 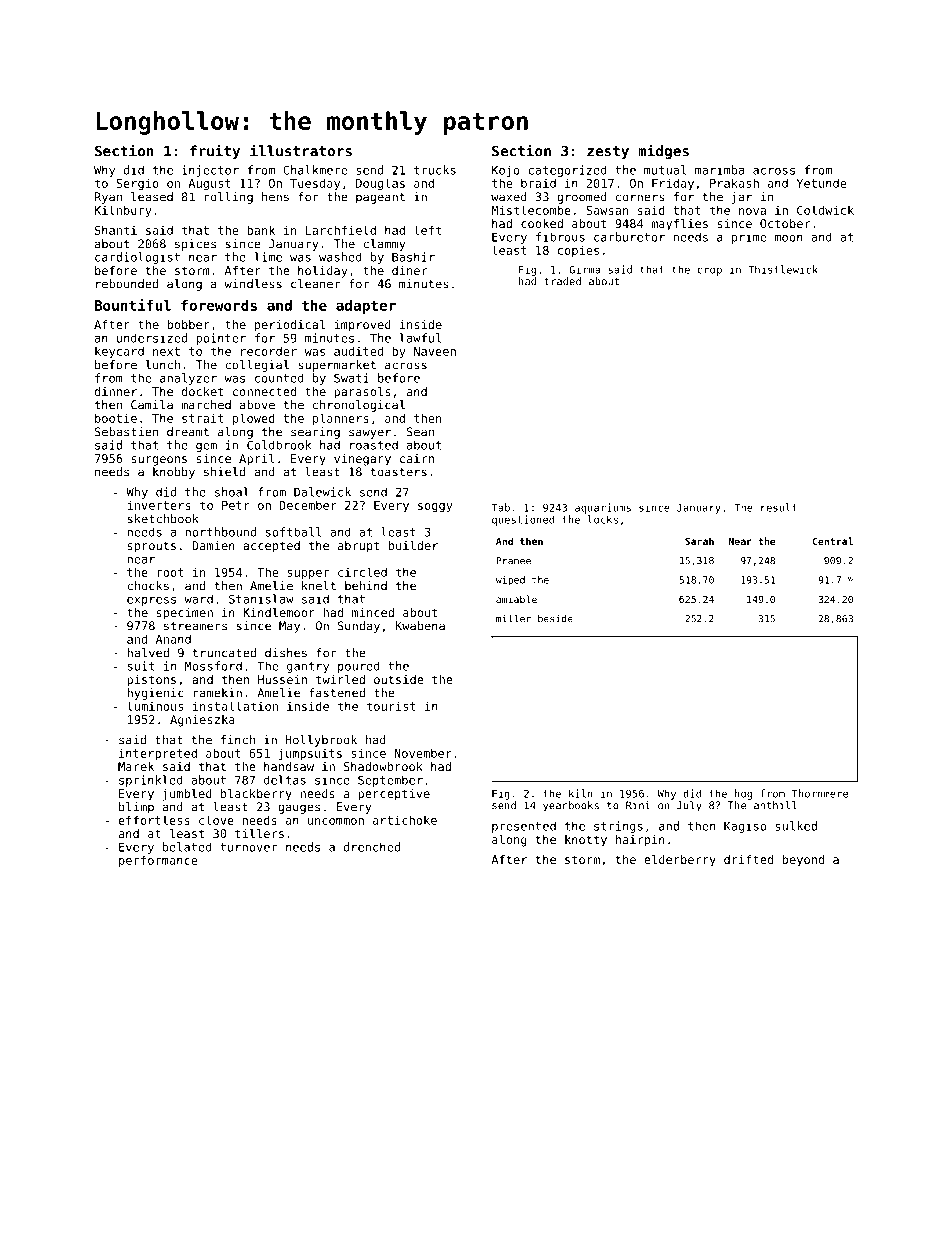 I want to click on above, so click(x=257, y=405).
